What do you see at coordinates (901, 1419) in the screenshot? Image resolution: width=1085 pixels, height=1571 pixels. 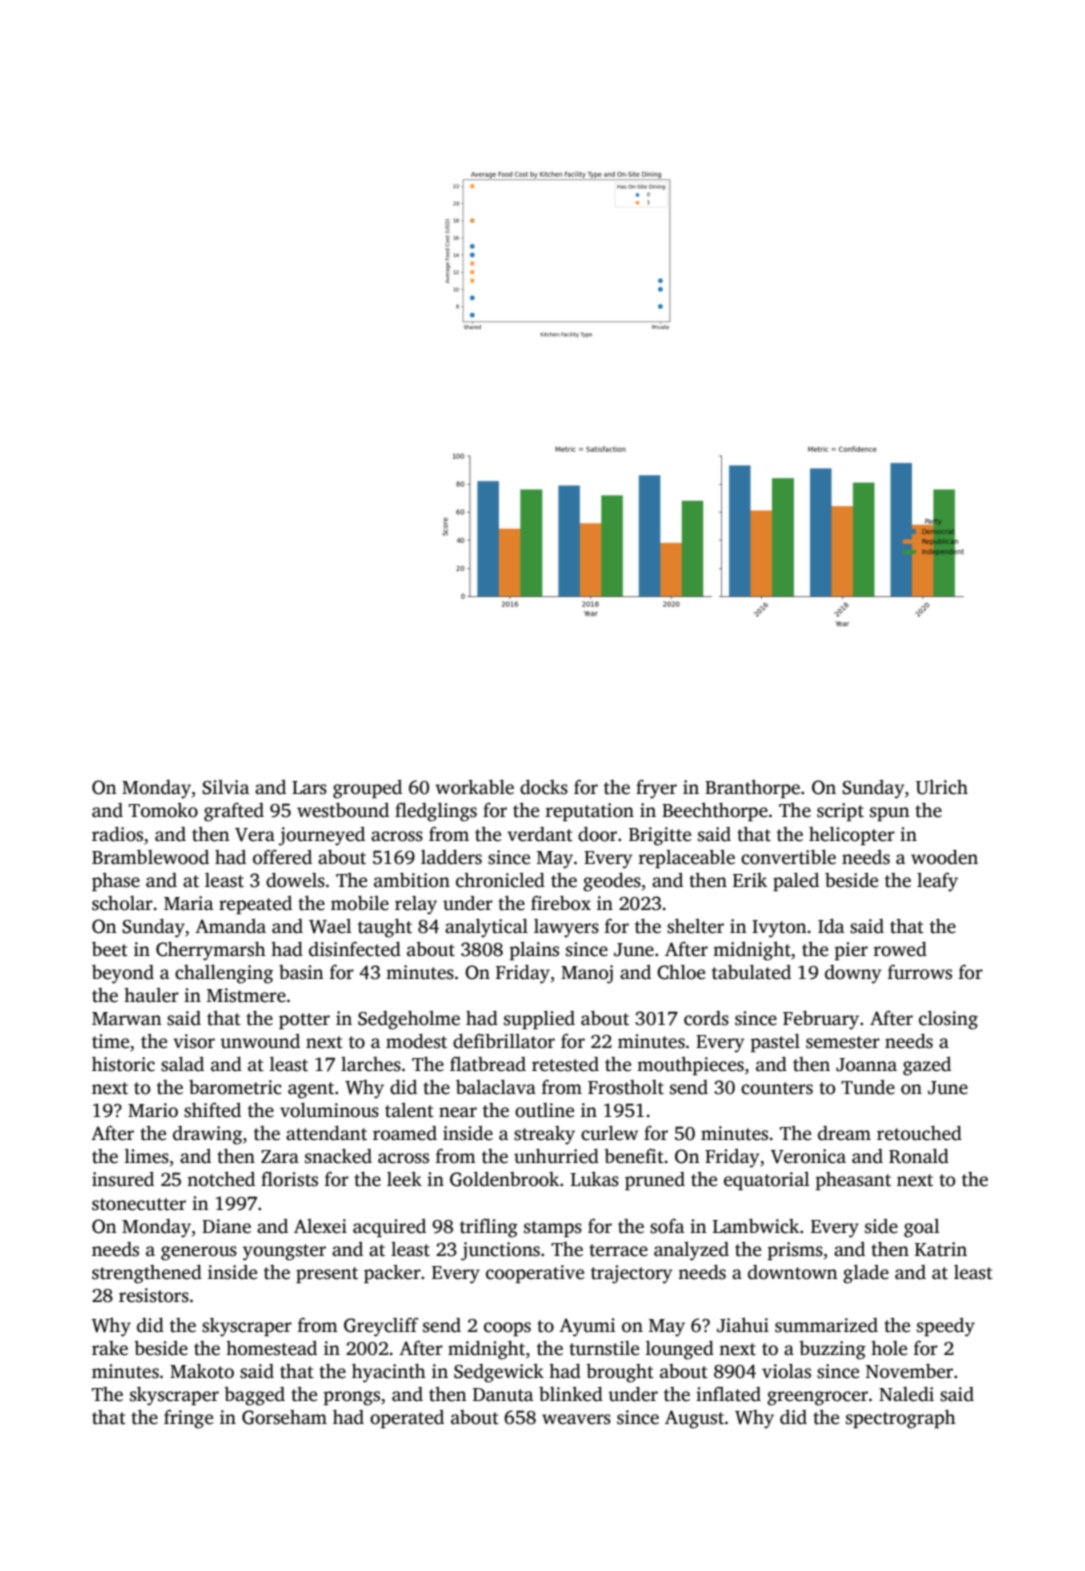 I see `spectrograph` at bounding box center [901, 1419].
